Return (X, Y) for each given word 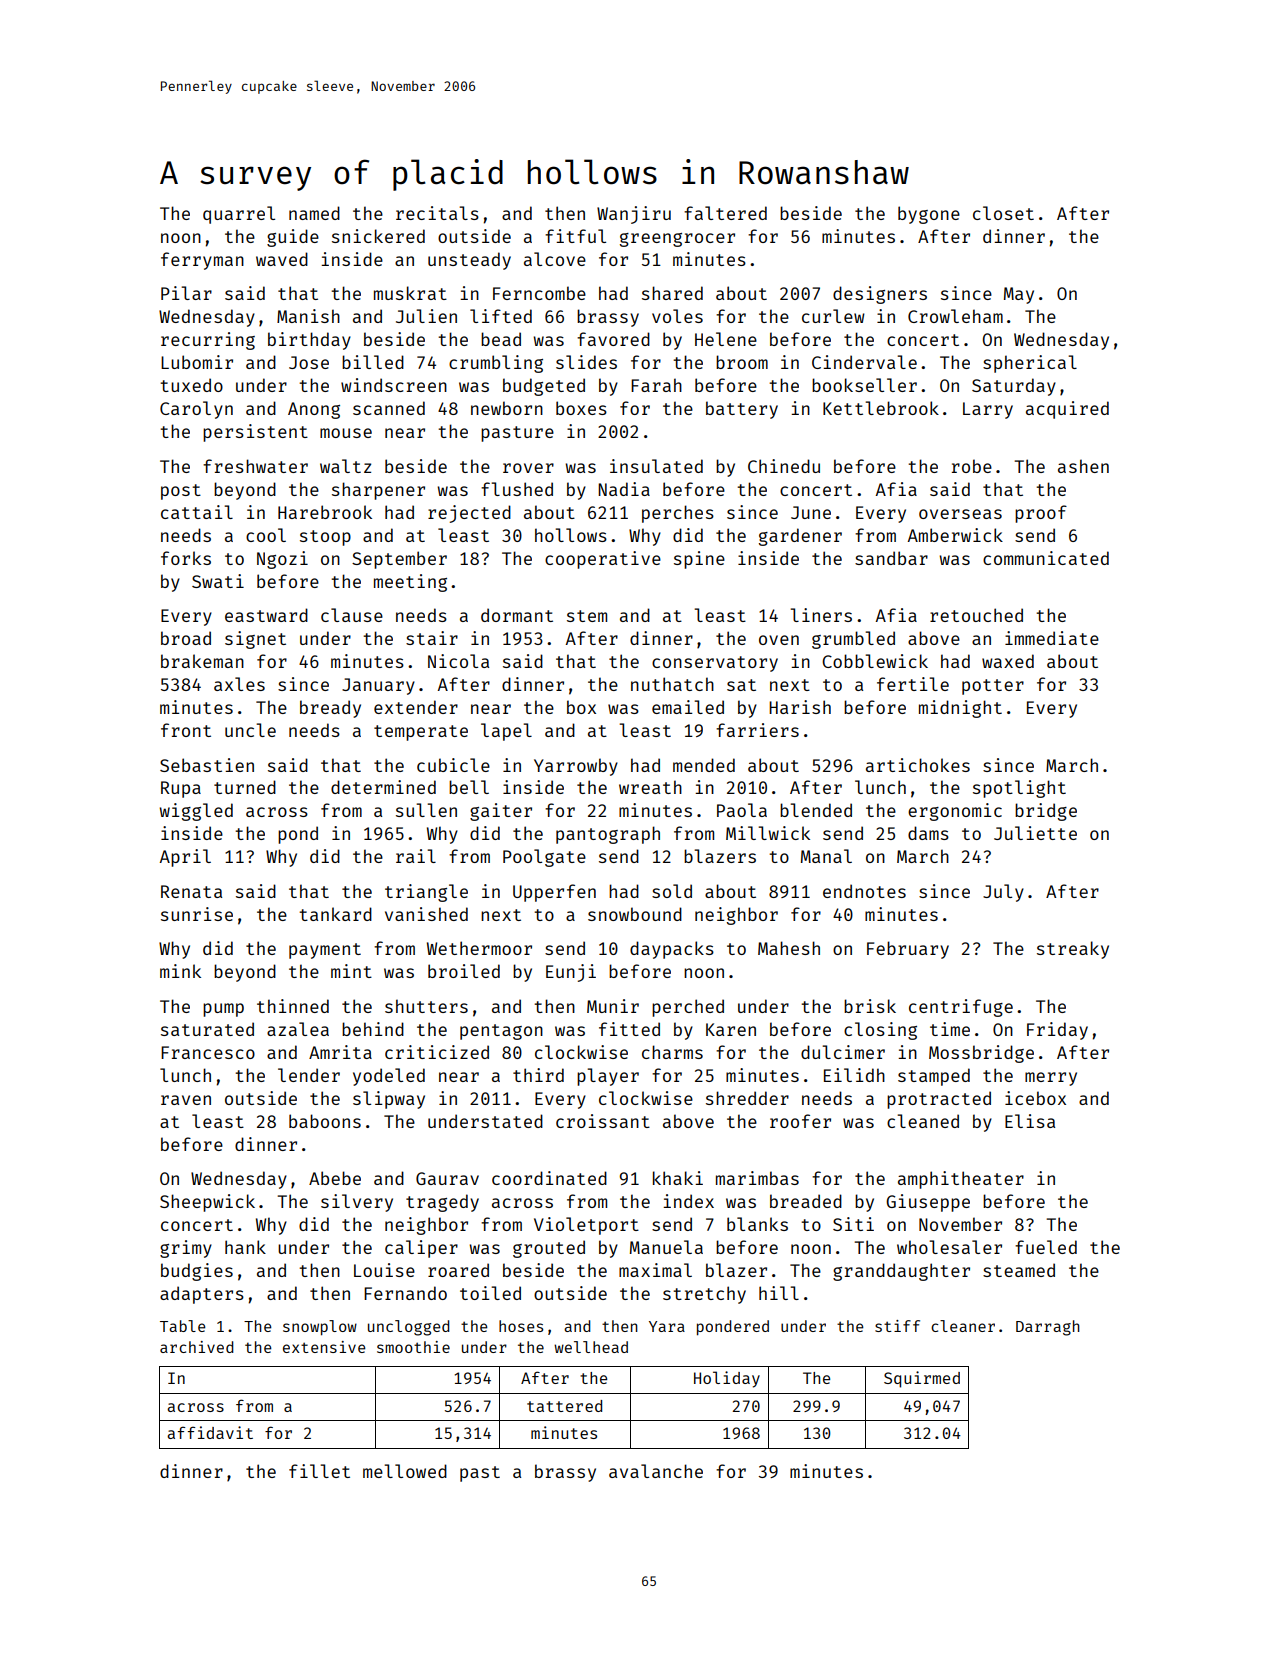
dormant (517, 615)
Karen (731, 1029)
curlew (833, 316)
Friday (1057, 1031)
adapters (202, 1295)
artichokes (918, 765)
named (314, 213)
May (1019, 295)
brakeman (202, 661)
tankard (335, 914)
